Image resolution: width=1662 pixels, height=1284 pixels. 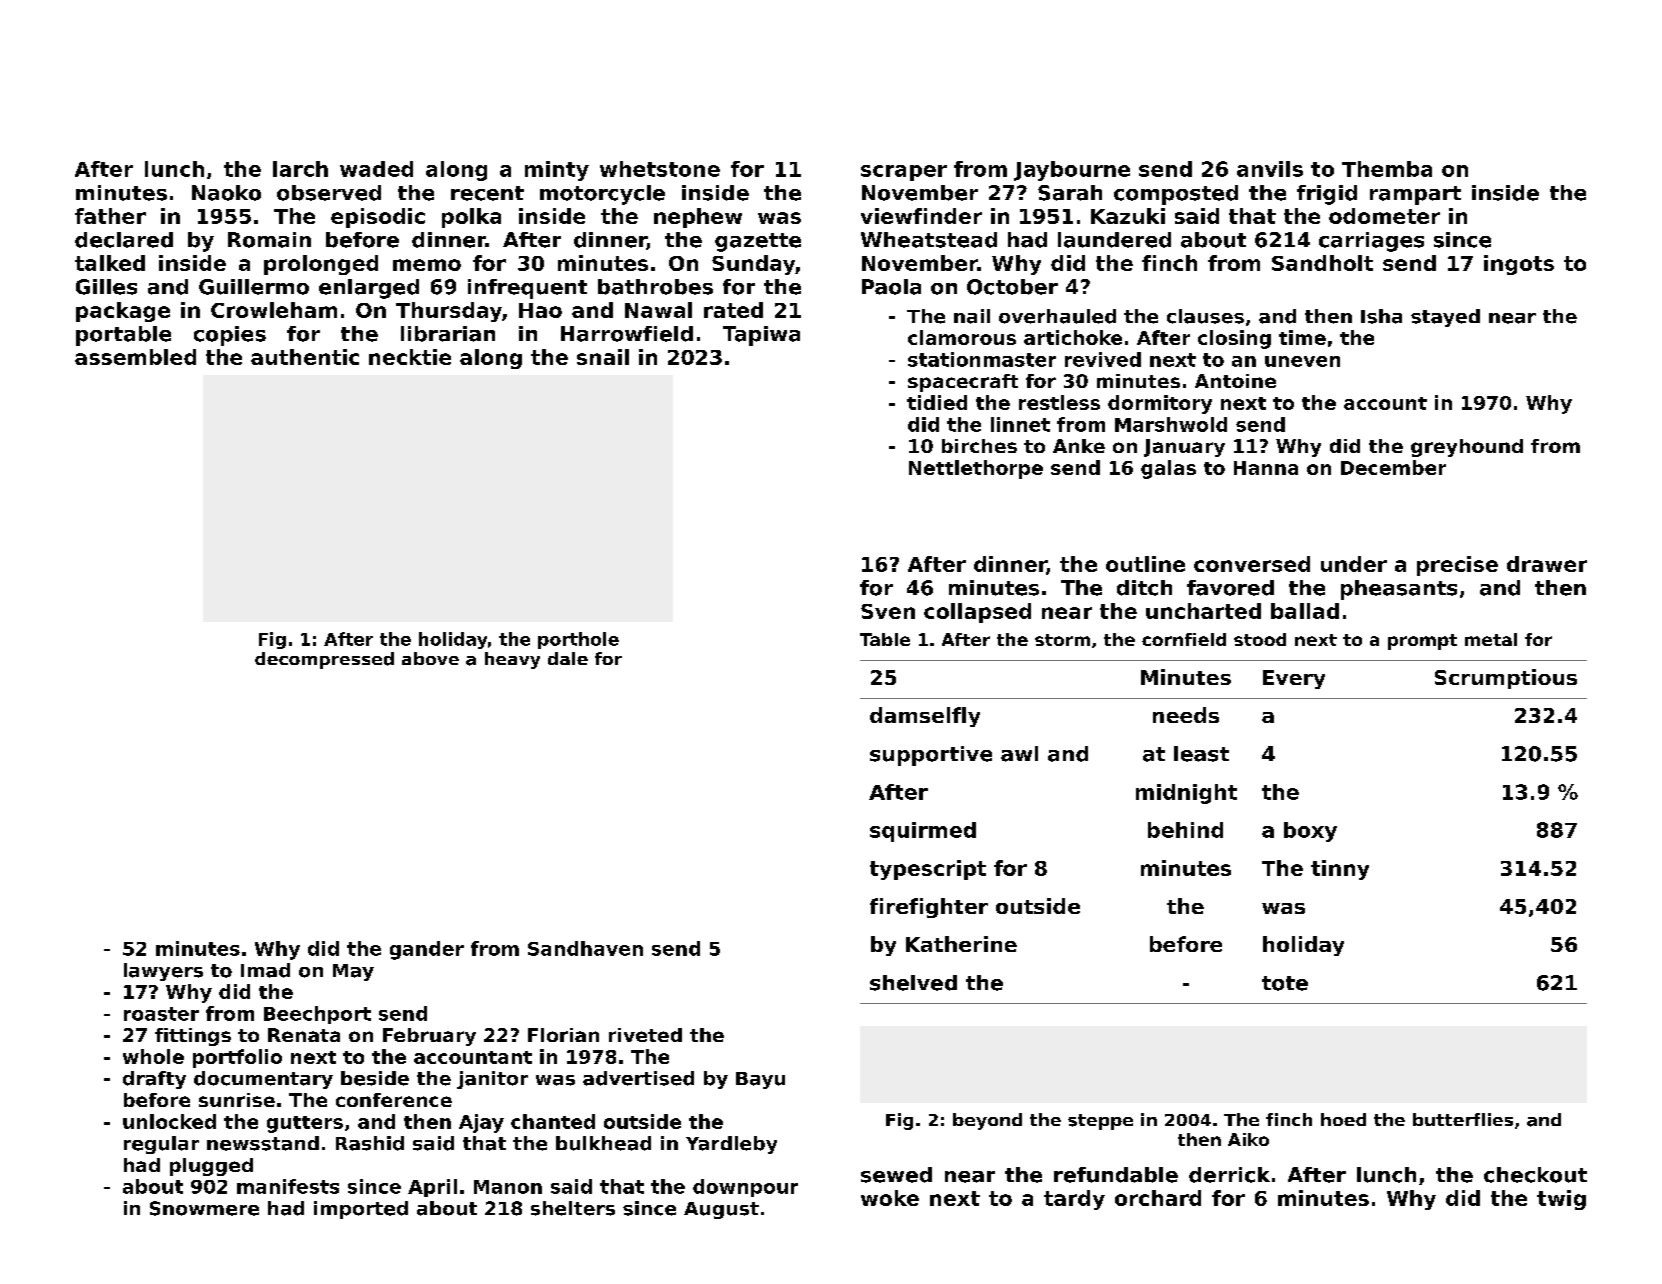 What do you see at coordinates (760, 1080) in the document?
I see `Bayu` at bounding box center [760, 1080].
